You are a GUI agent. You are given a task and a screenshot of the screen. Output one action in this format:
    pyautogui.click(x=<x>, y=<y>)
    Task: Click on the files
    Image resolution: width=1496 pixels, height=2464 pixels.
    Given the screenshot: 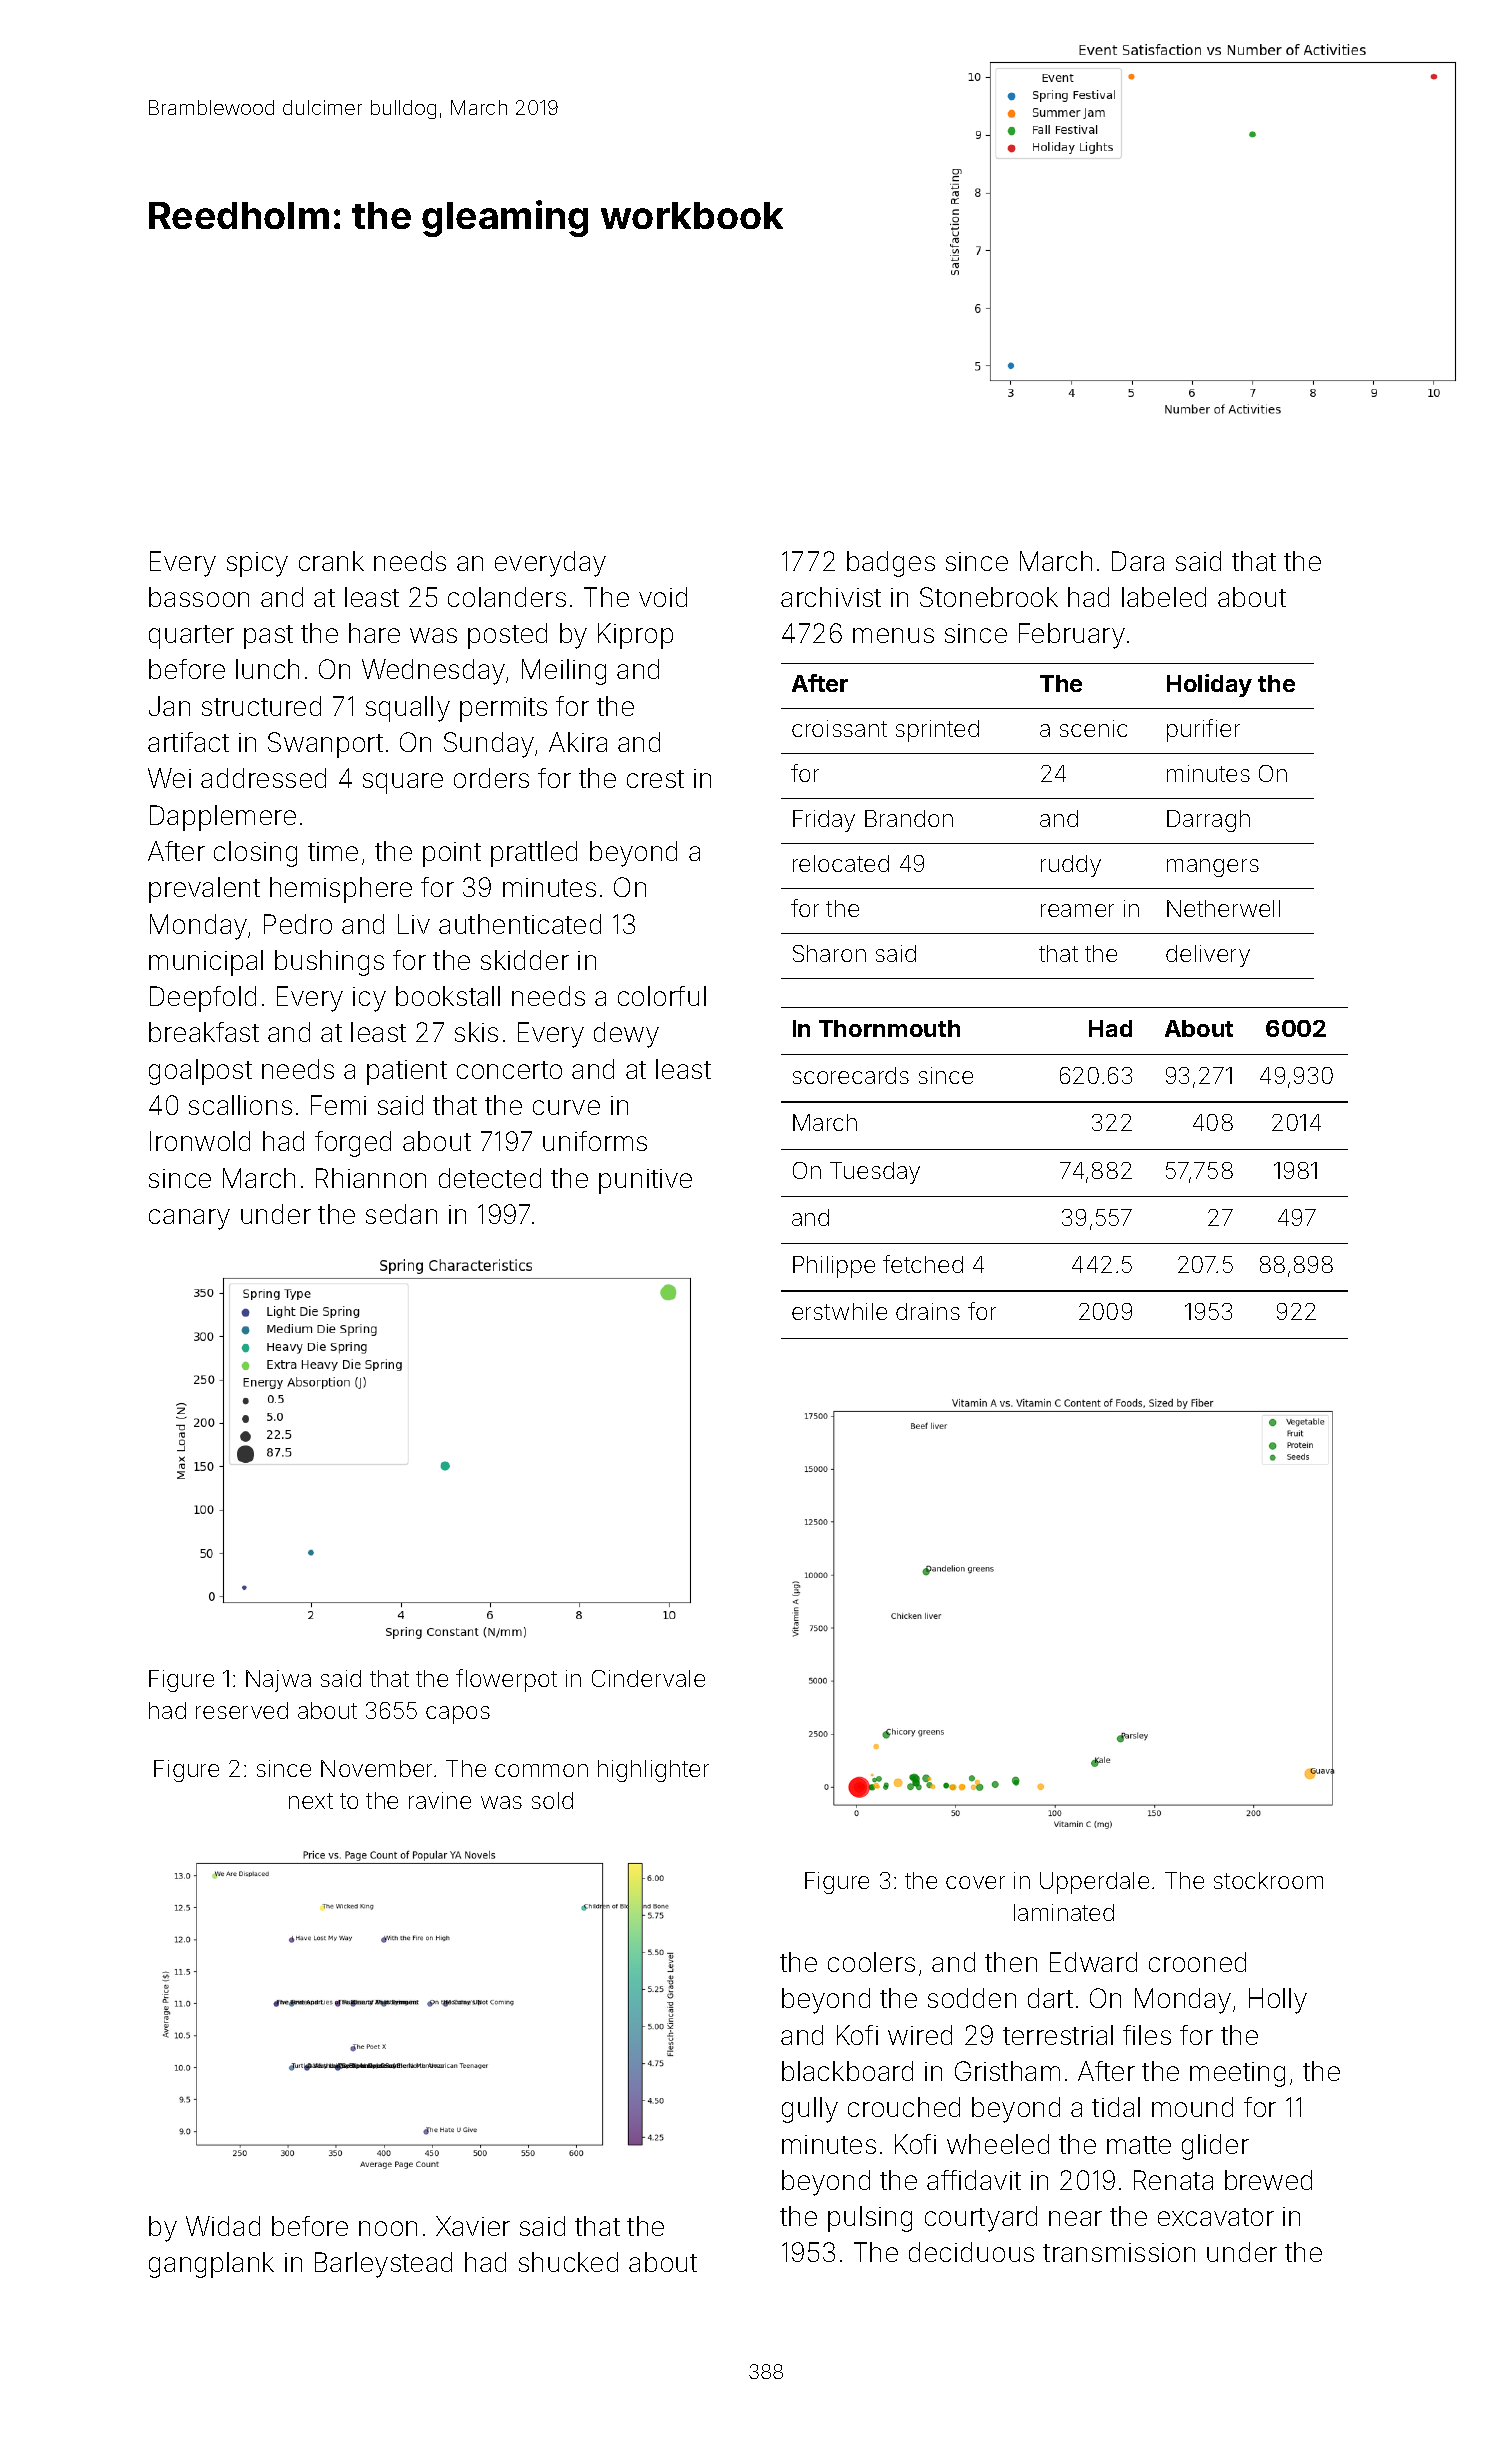 What is the action you would take?
    pyautogui.click(x=1147, y=2035)
